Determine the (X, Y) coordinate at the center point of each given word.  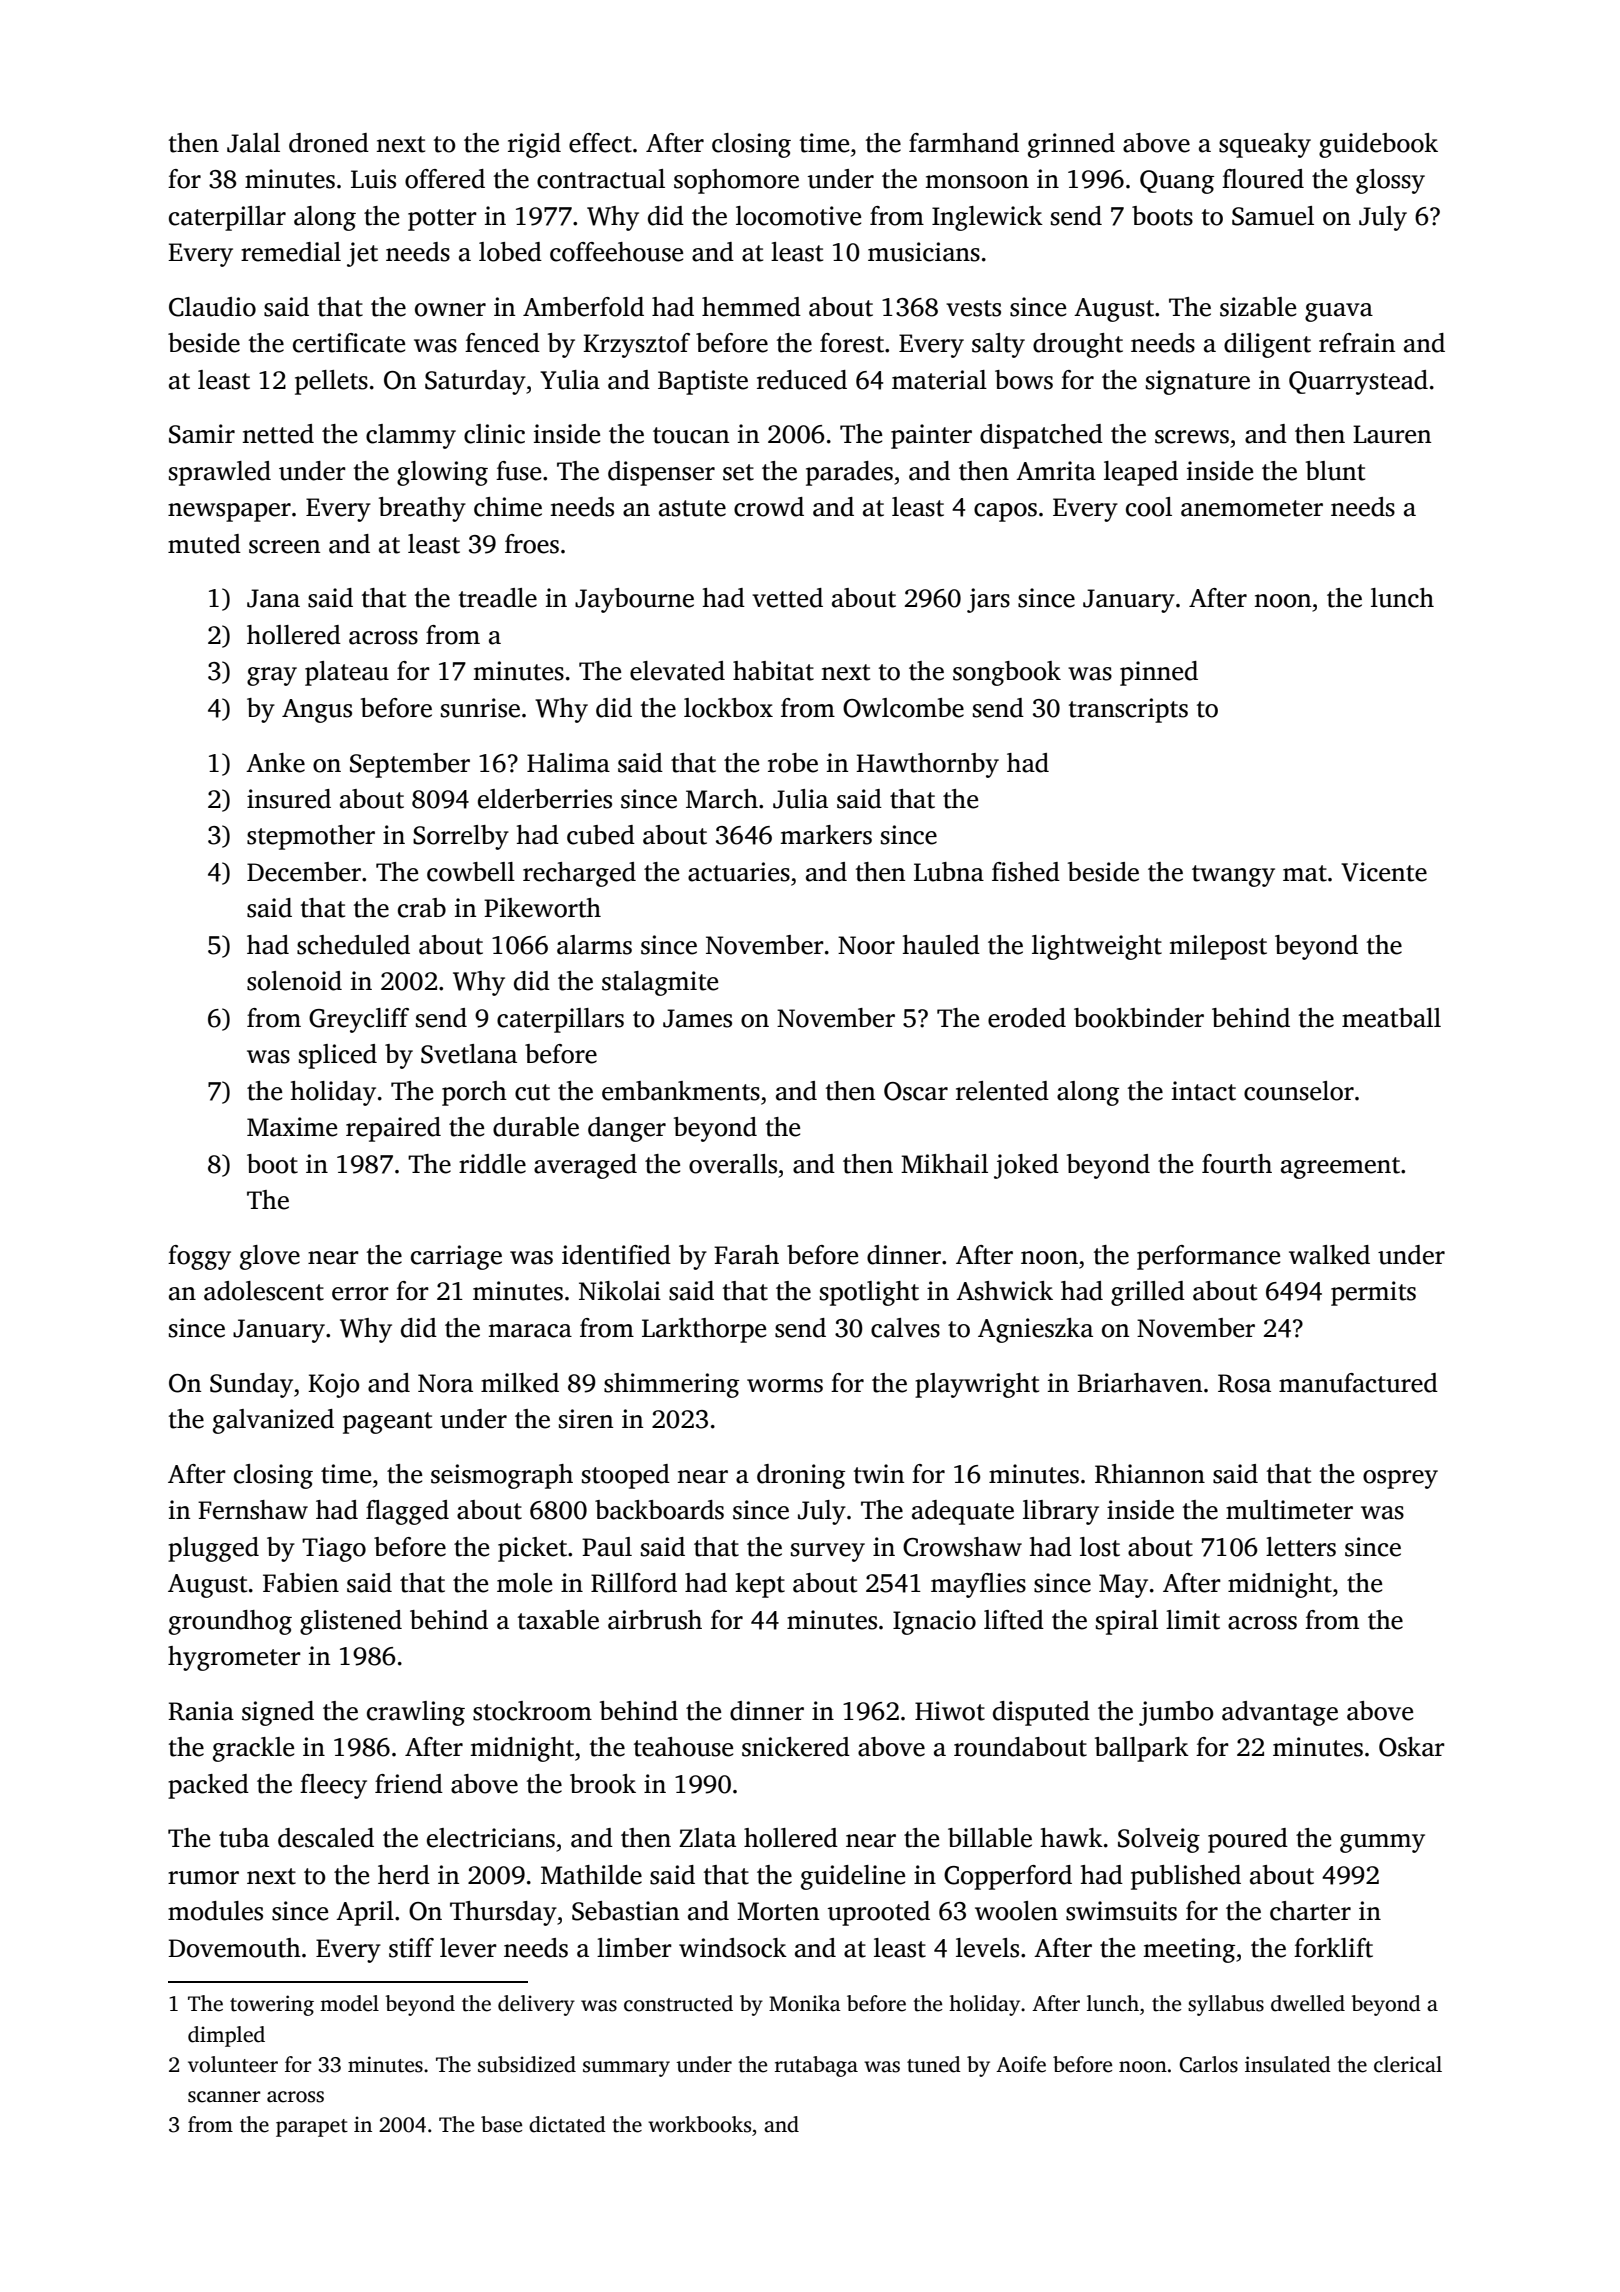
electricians (491, 1838)
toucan (691, 435)
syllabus (1226, 2005)
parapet (312, 2128)
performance (1208, 1257)
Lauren (1392, 434)
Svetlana (469, 1054)
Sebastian (625, 1911)
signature (1198, 382)
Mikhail (944, 1164)
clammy (411, 436)
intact (1204, 1091)
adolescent (264, 1291)
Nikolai (620, 1291)
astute (692, 508)
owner (450, 310)
